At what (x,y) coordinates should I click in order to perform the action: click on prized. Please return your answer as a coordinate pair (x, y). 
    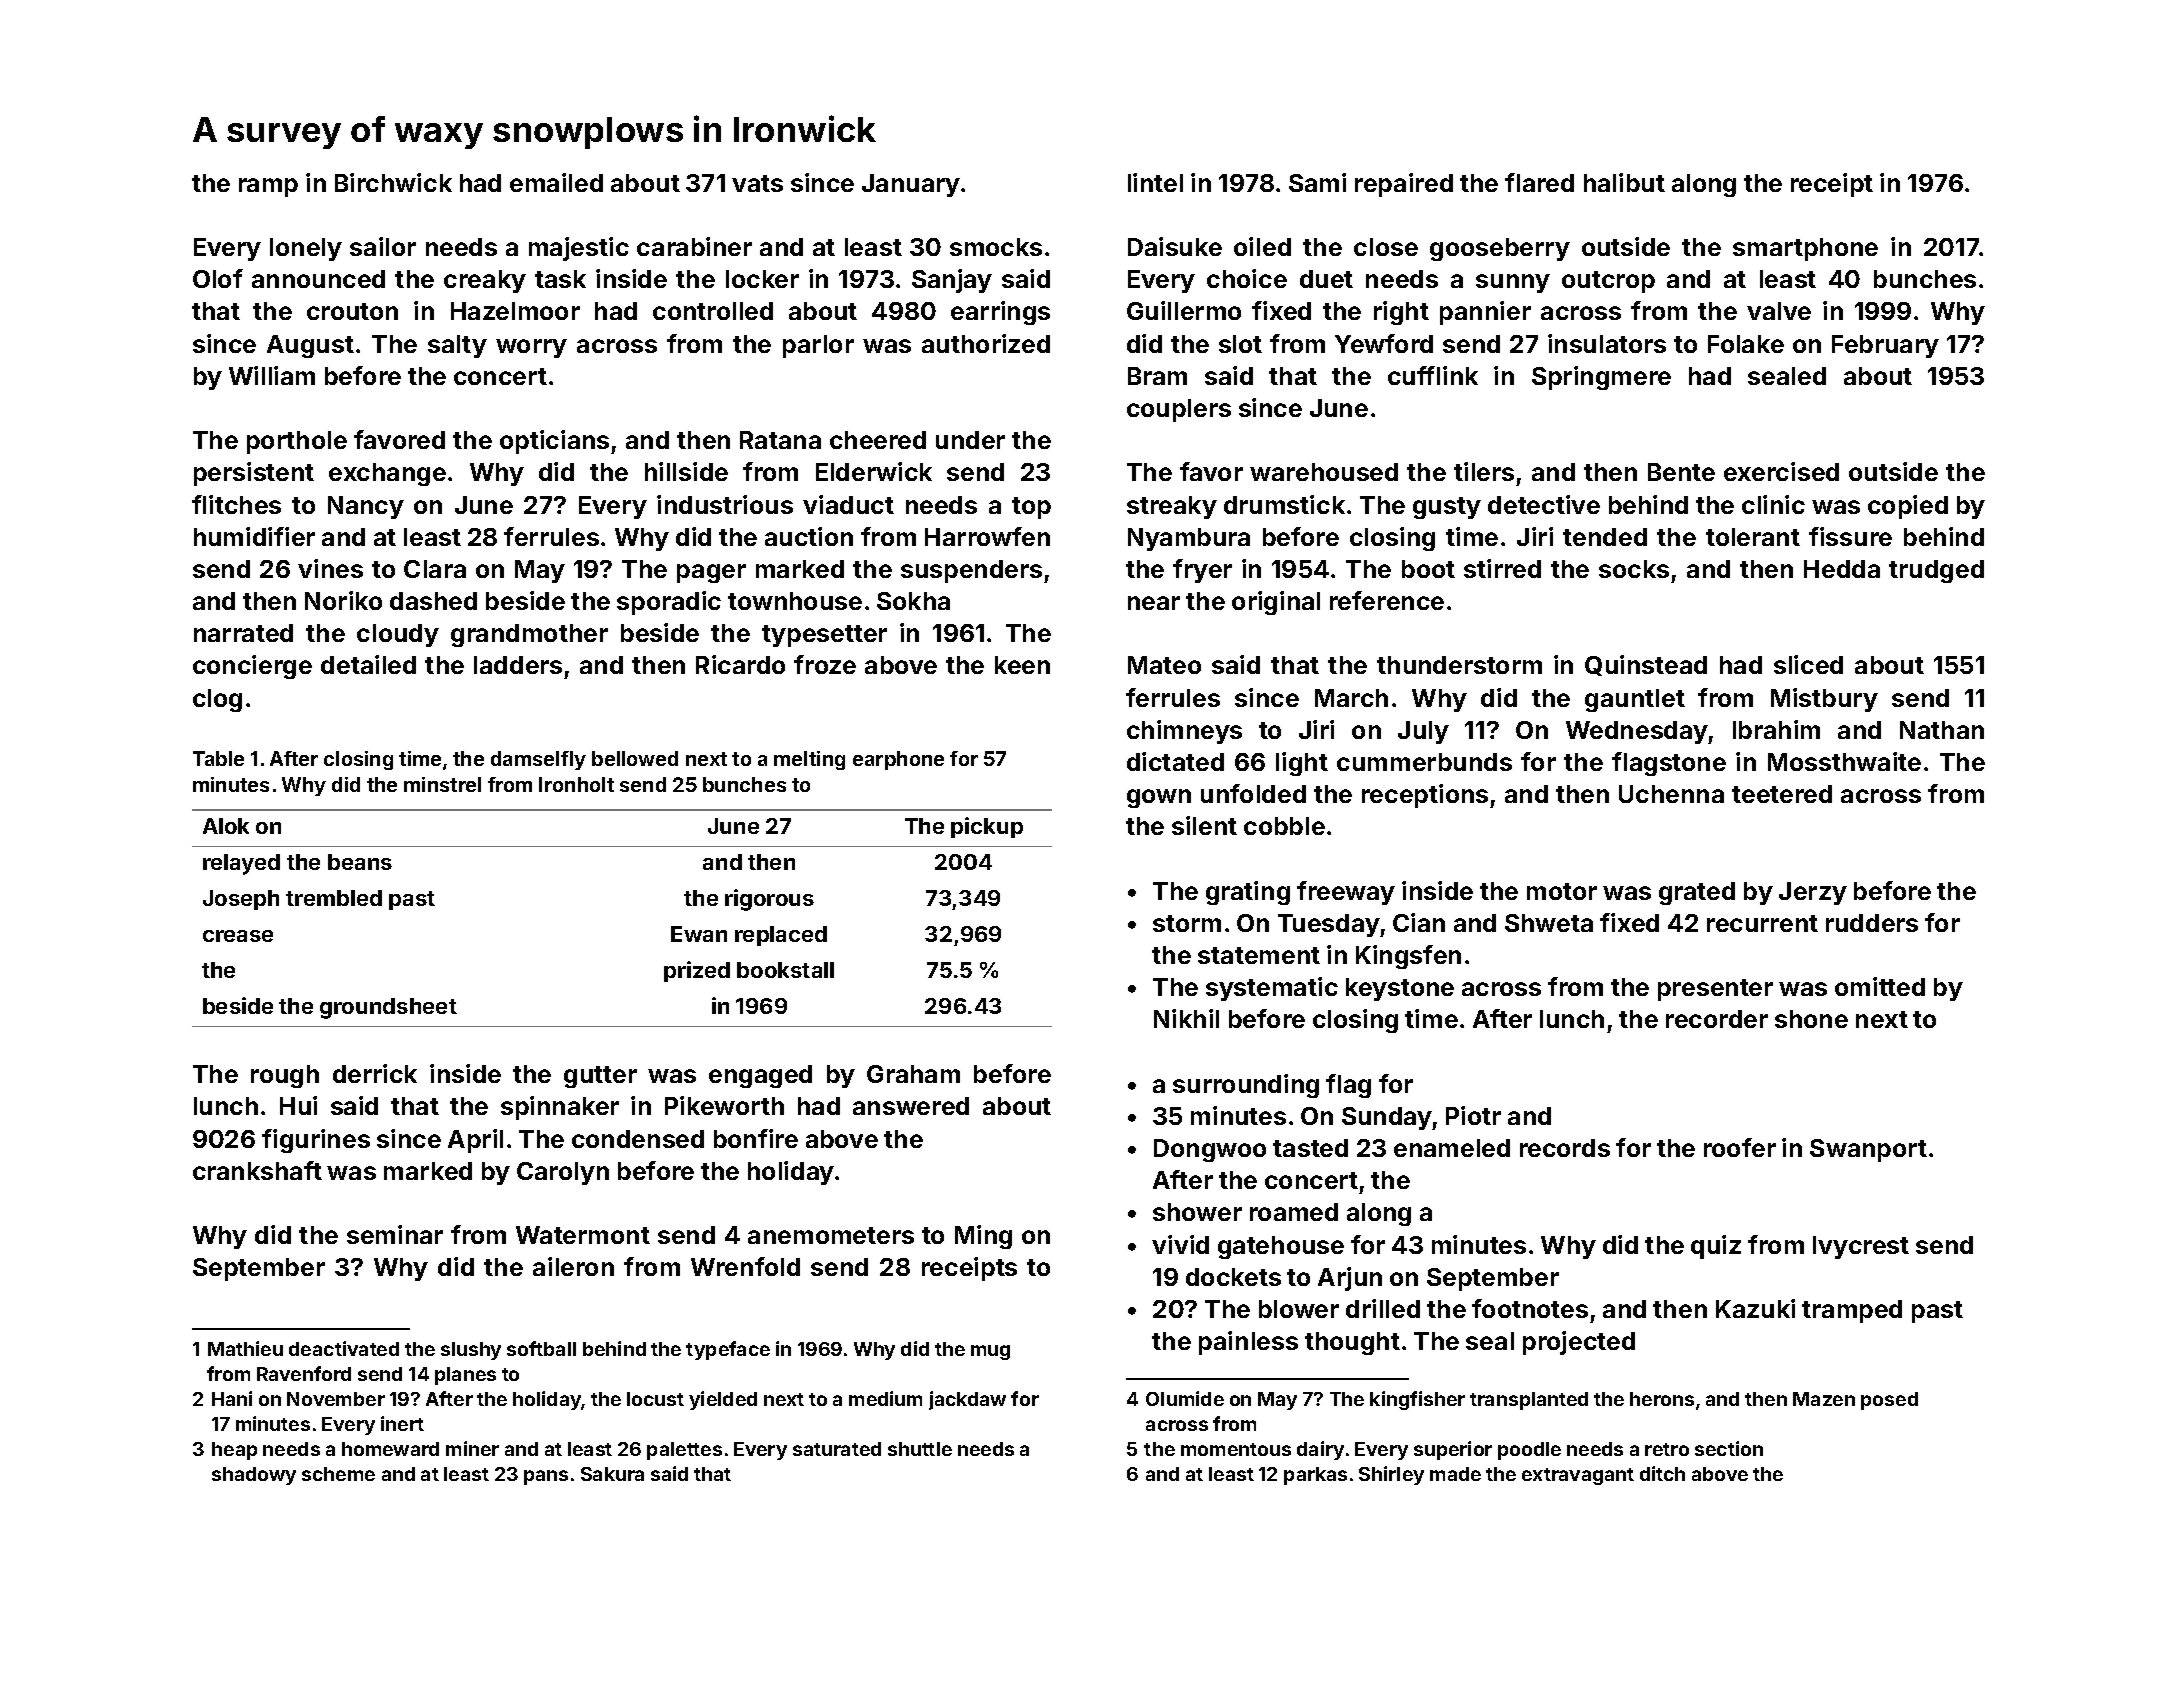
    Looking at the image, I should click on (697, 971).
